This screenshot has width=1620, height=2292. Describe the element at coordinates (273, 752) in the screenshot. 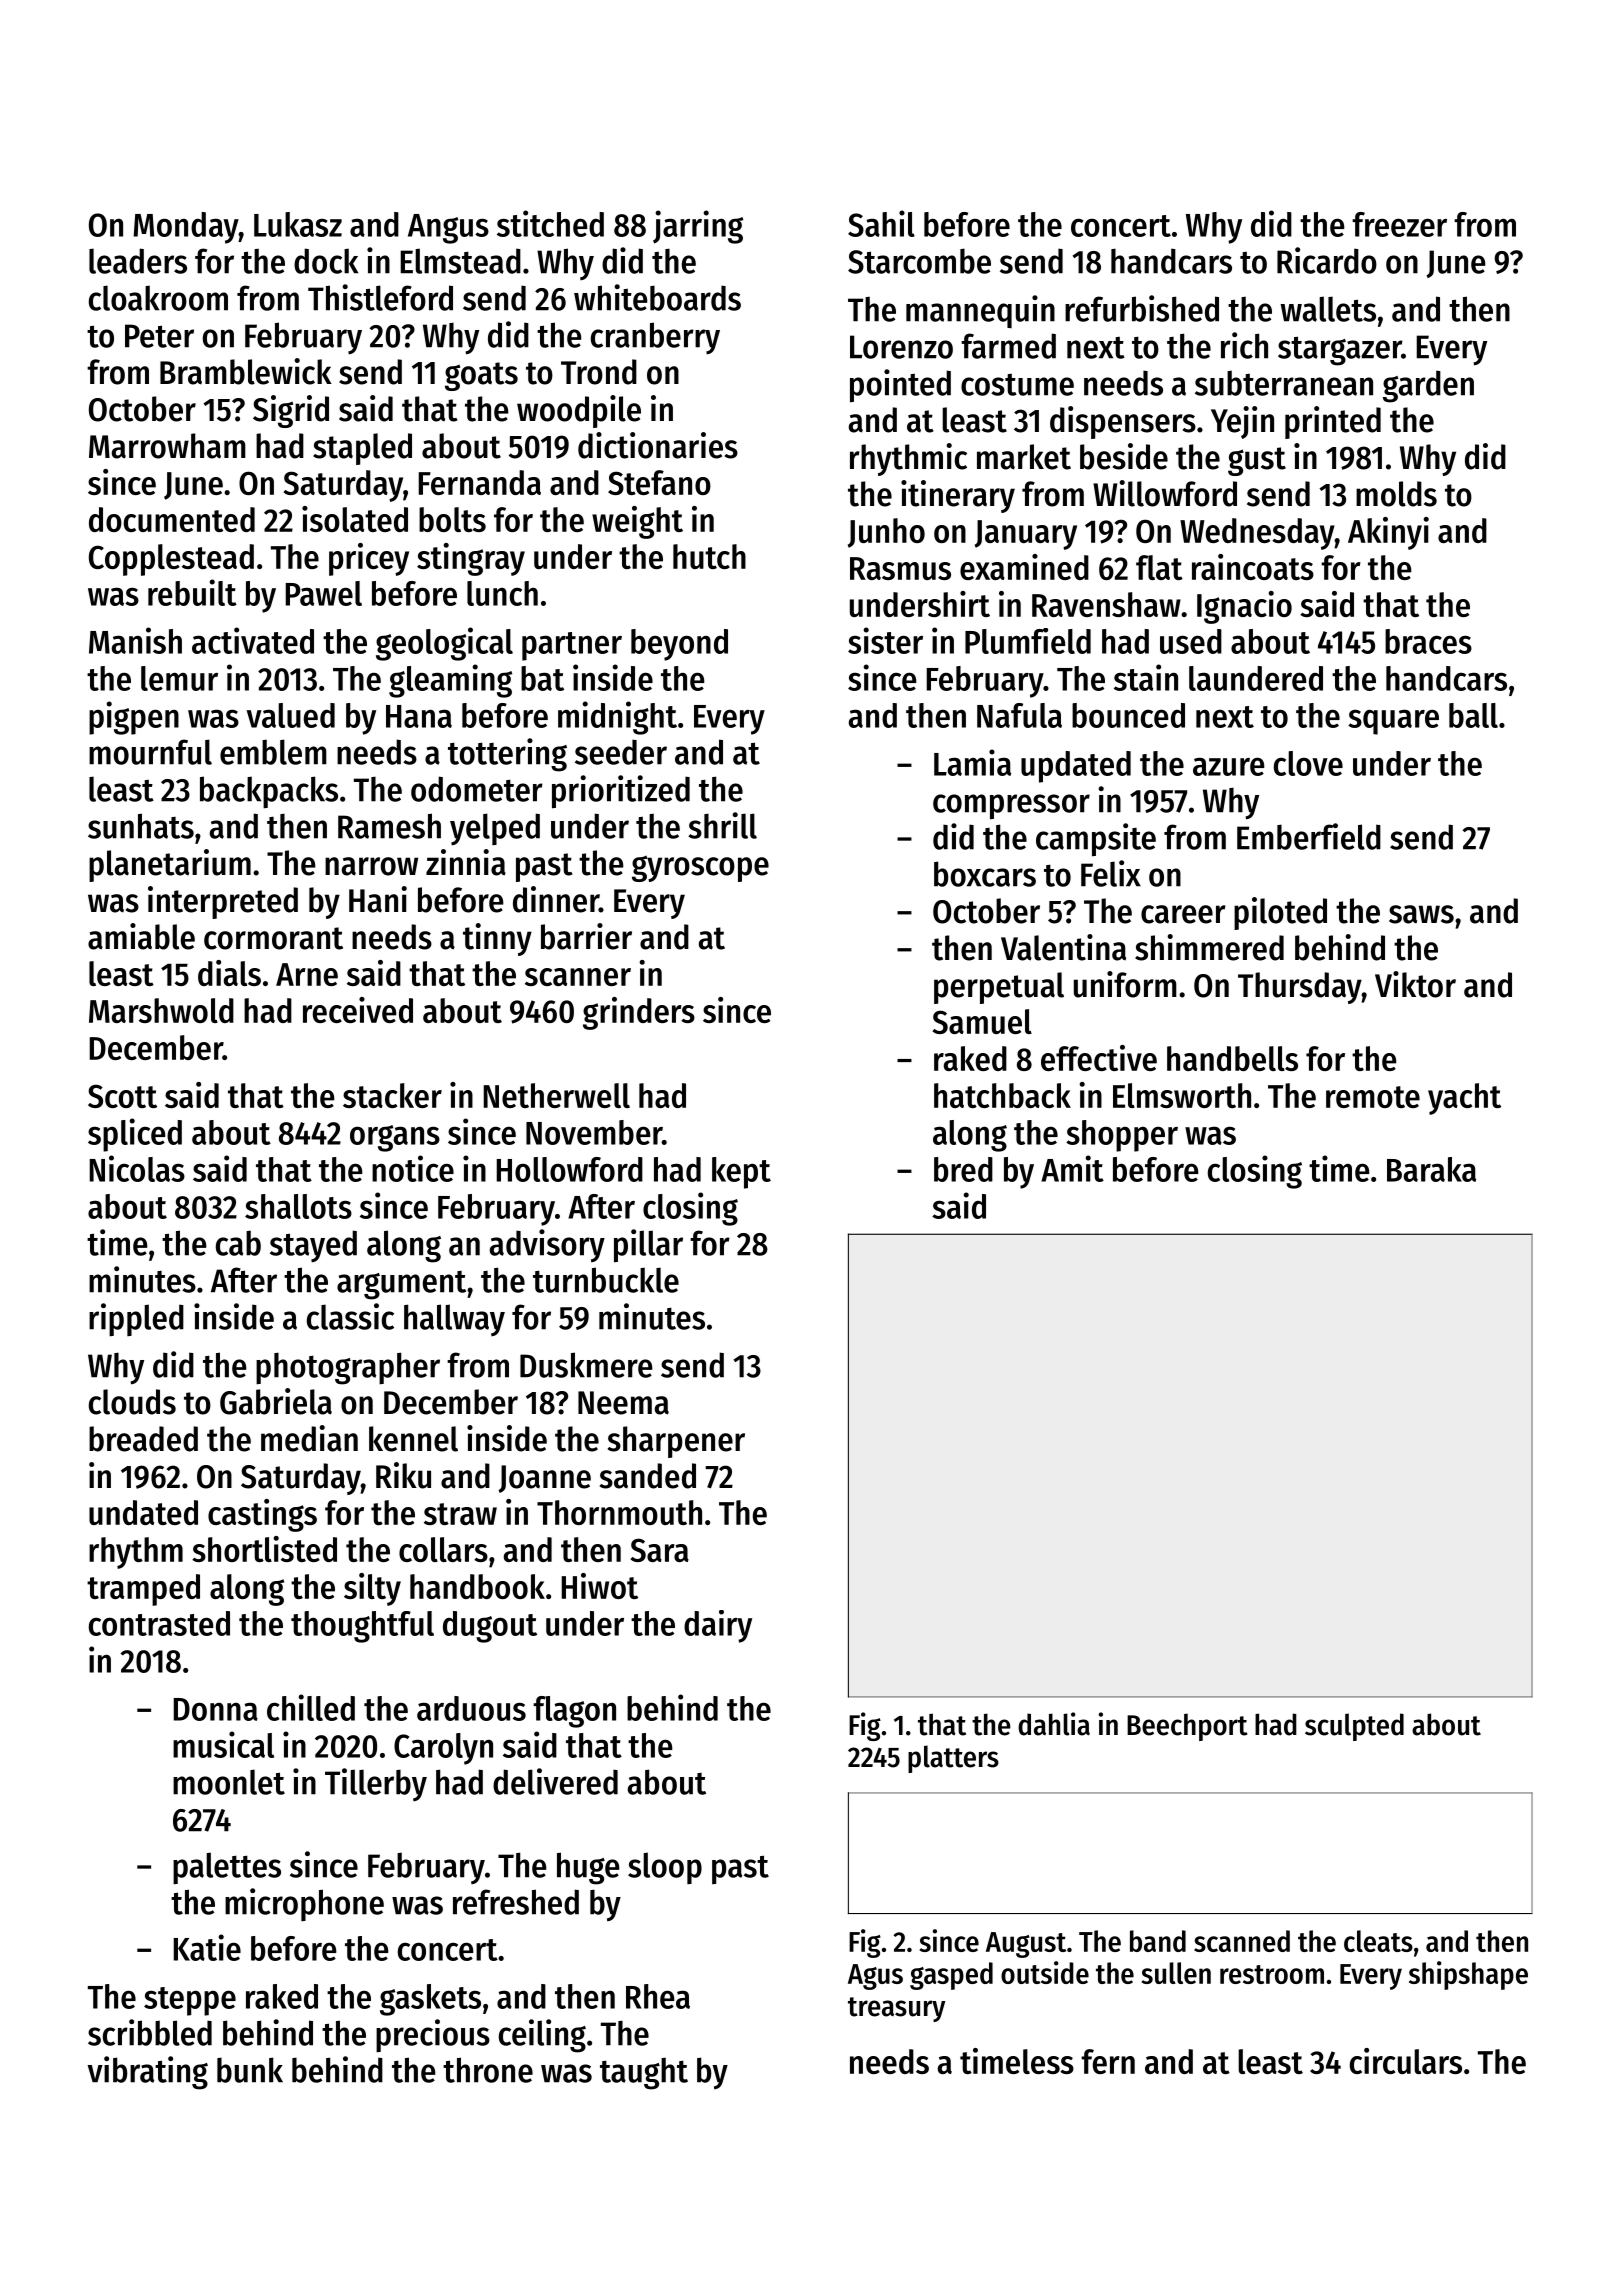

I see `emblem` at that location.
